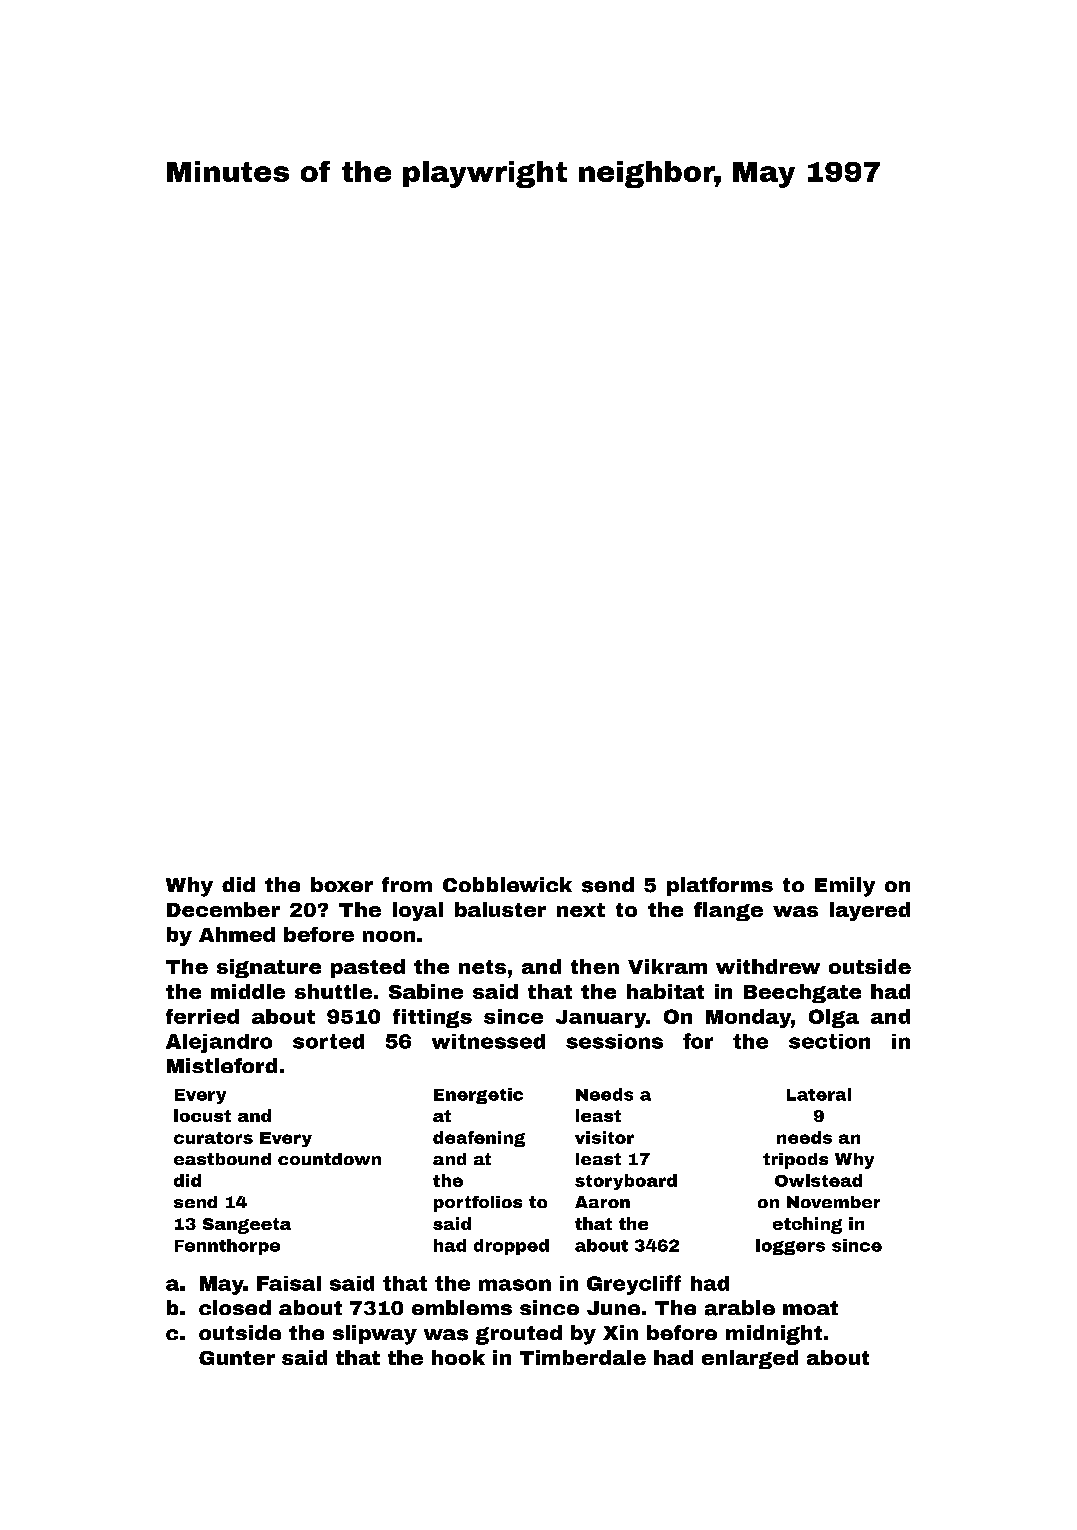 The width and height of the screenshot is (1077, 1530). What do you see at coordinates (488, 1041) in the screenshot?
I see `witnessed` at bounding box center [488, 1041].
